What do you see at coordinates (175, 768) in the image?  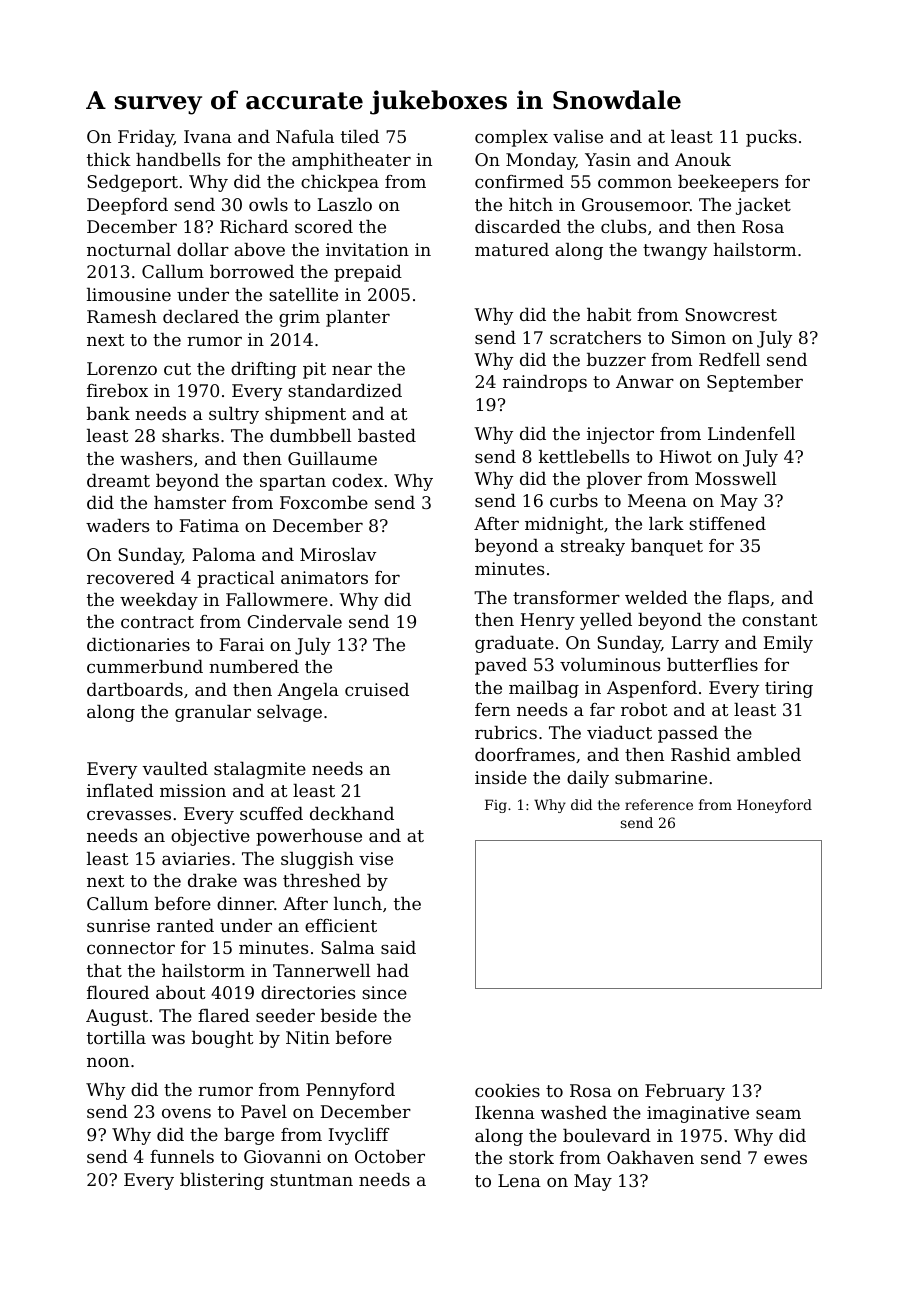 I see `vaulted` at bounding box center [175, 768].
